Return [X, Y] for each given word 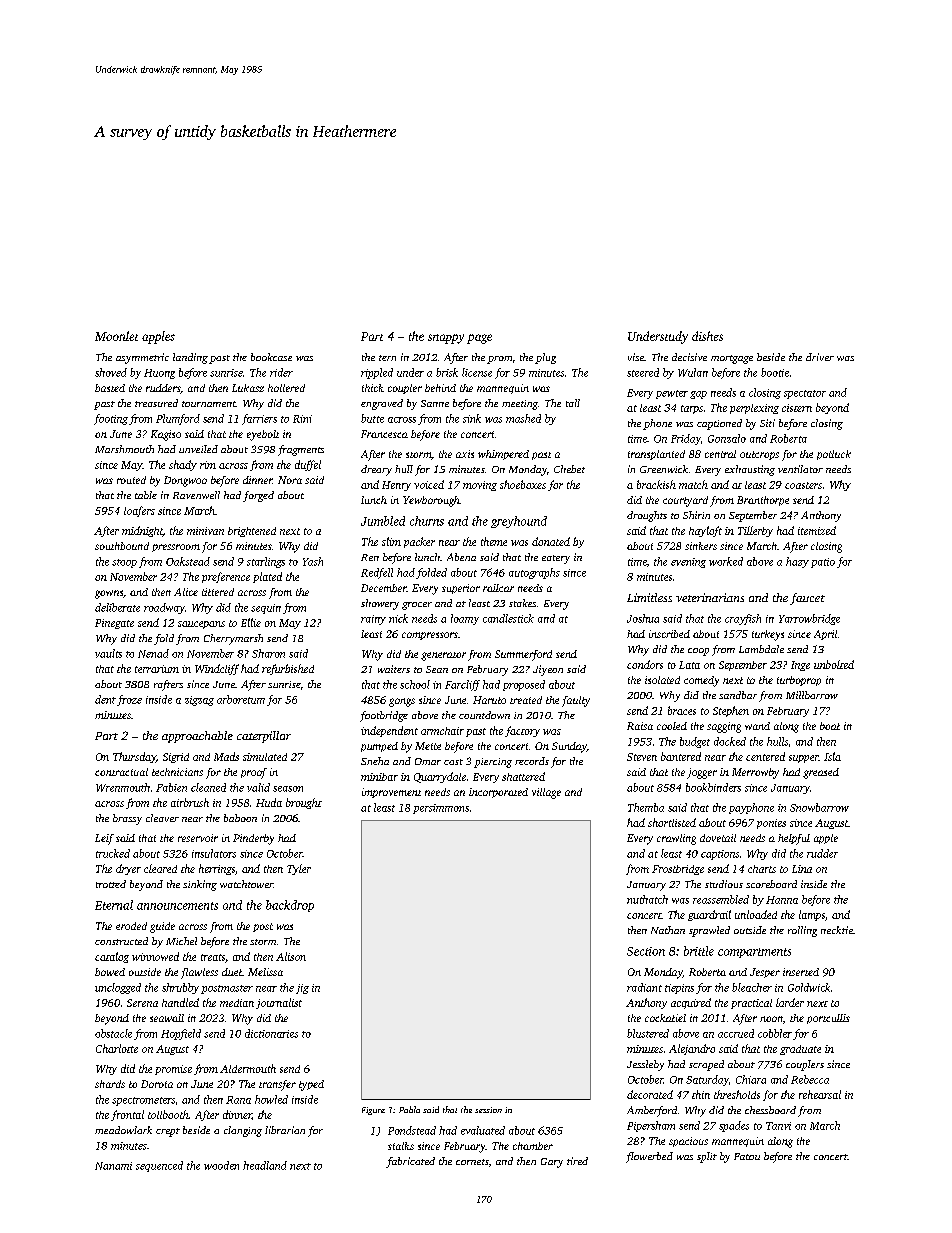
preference [226, 577]
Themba [646, 807]
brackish [656, 484]
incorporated [498, 793]
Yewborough [431, 501]
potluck [834, 455]
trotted [111, 884]
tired [577, 1161]
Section [646, 951]
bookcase [271, 357]
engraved [382, 404]
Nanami [113, 1166]
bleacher [752, 987]
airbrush [190, 802]
